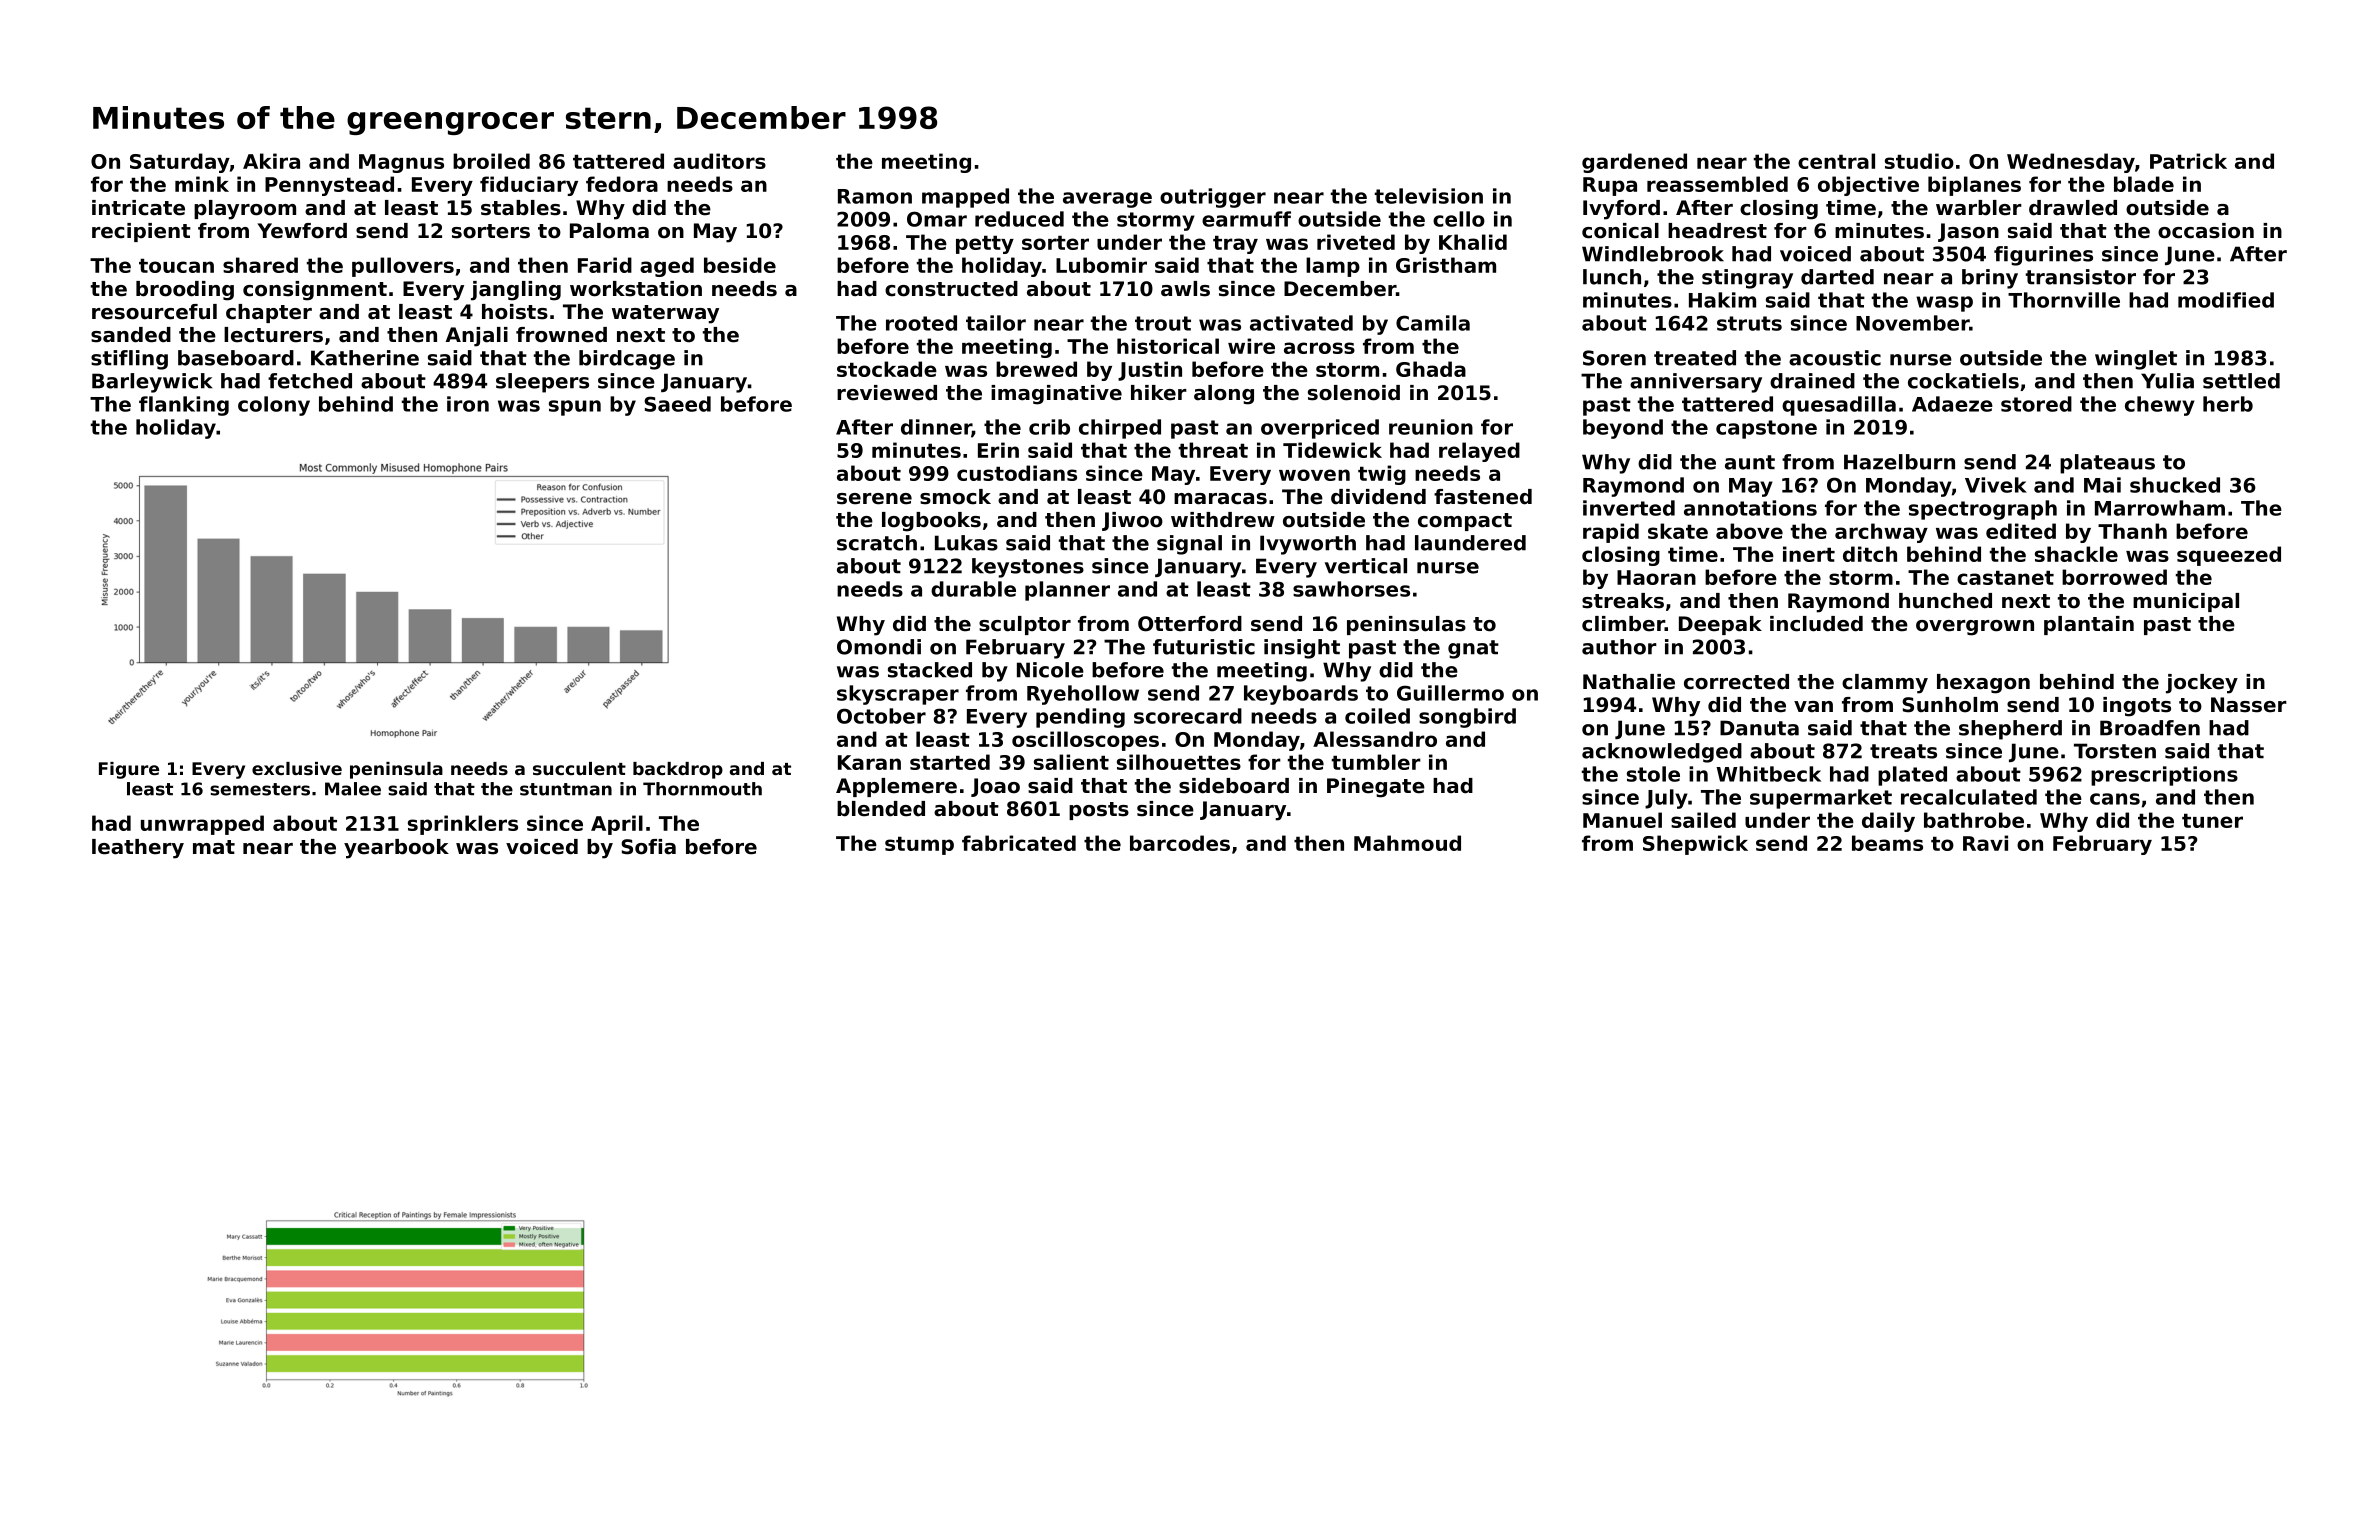  Describe the element at coordinates (2081, 277) in the screenshot. I see `transistor` at that location.
